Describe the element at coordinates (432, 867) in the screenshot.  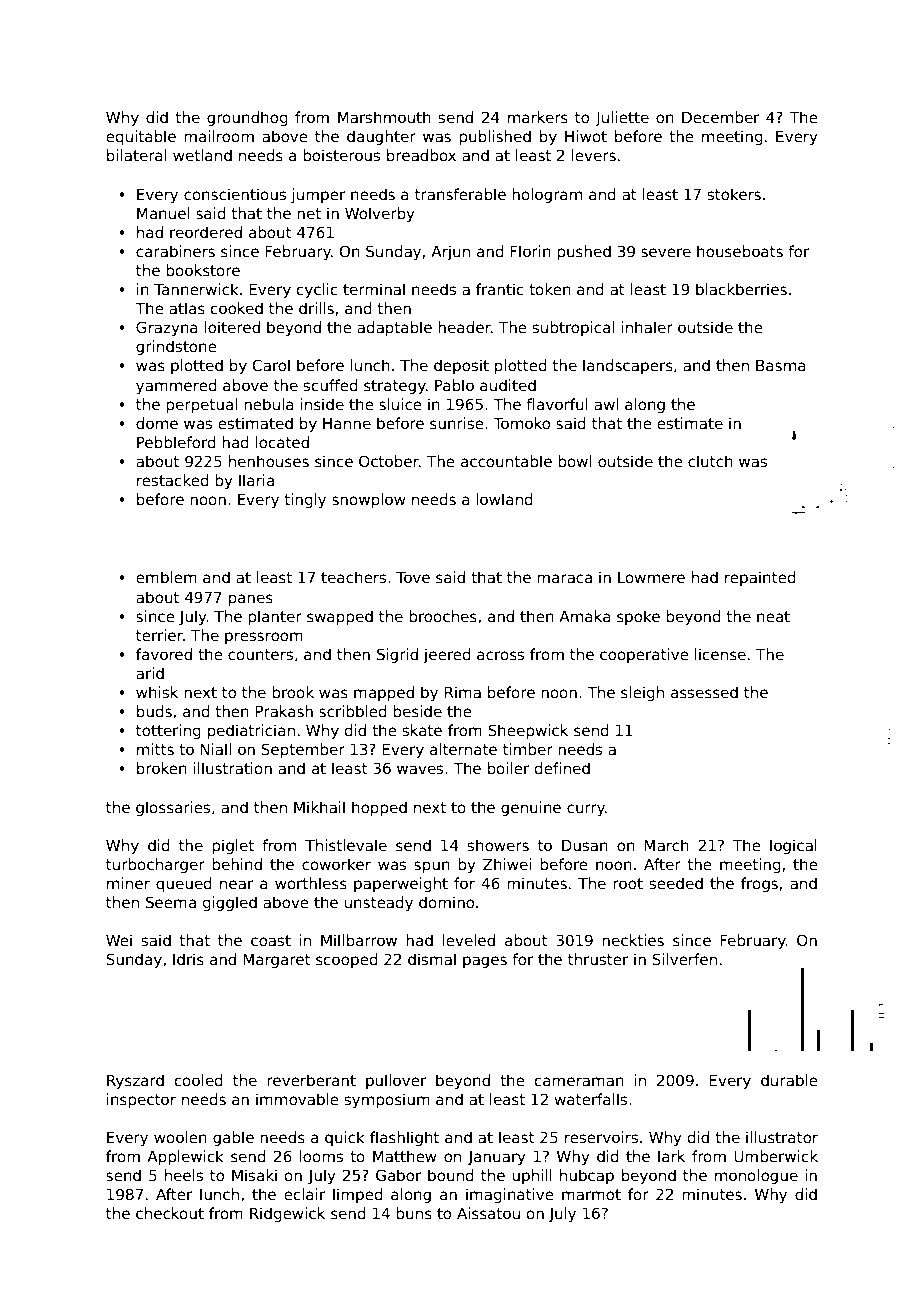
I see `spun` at that location.
